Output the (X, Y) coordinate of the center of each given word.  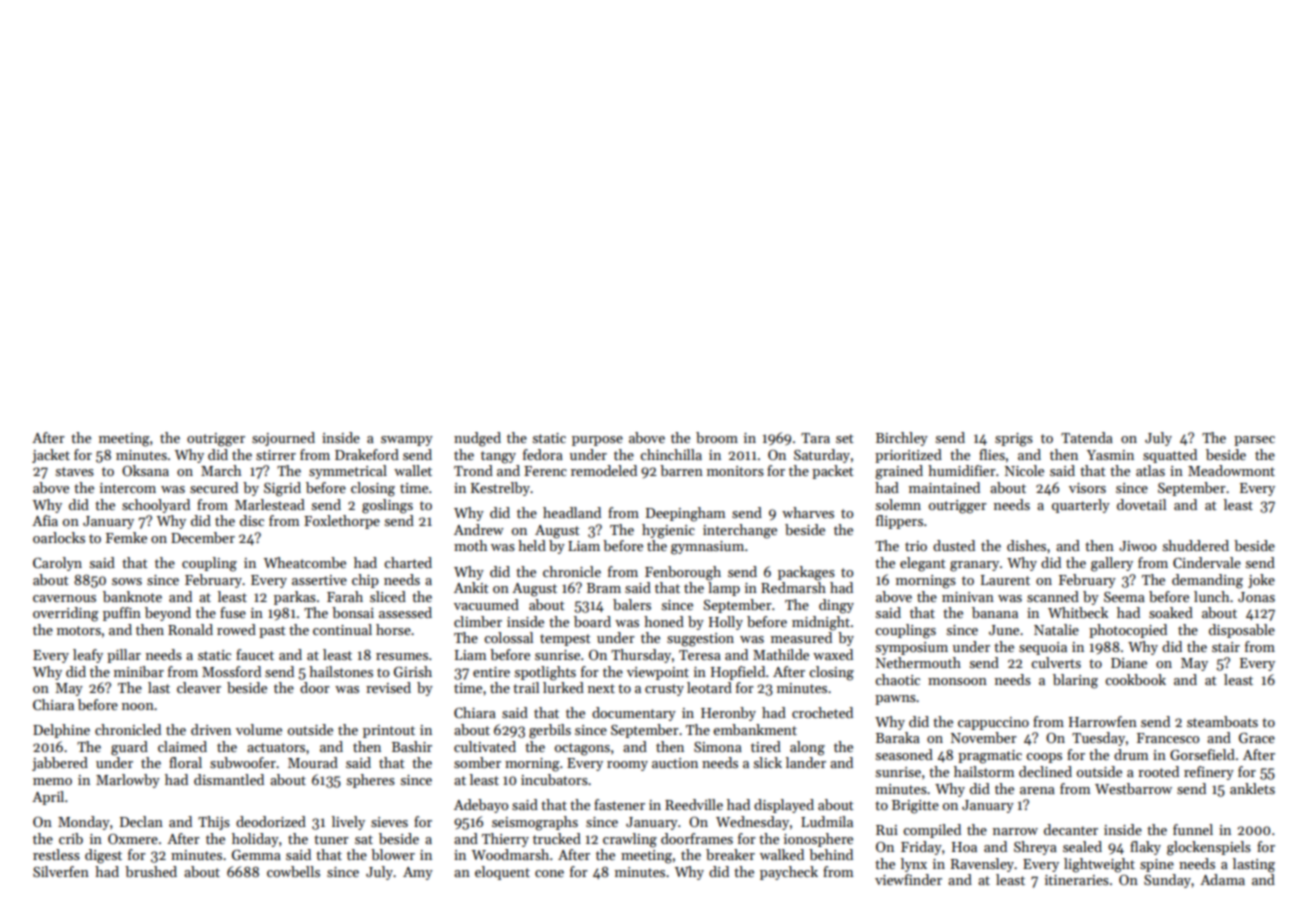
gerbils (550, 731)
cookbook (1135, 679)
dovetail (1141, 504)
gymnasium (707, 548)
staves (75, 471)
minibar (139, 671)
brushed (151, 871)
